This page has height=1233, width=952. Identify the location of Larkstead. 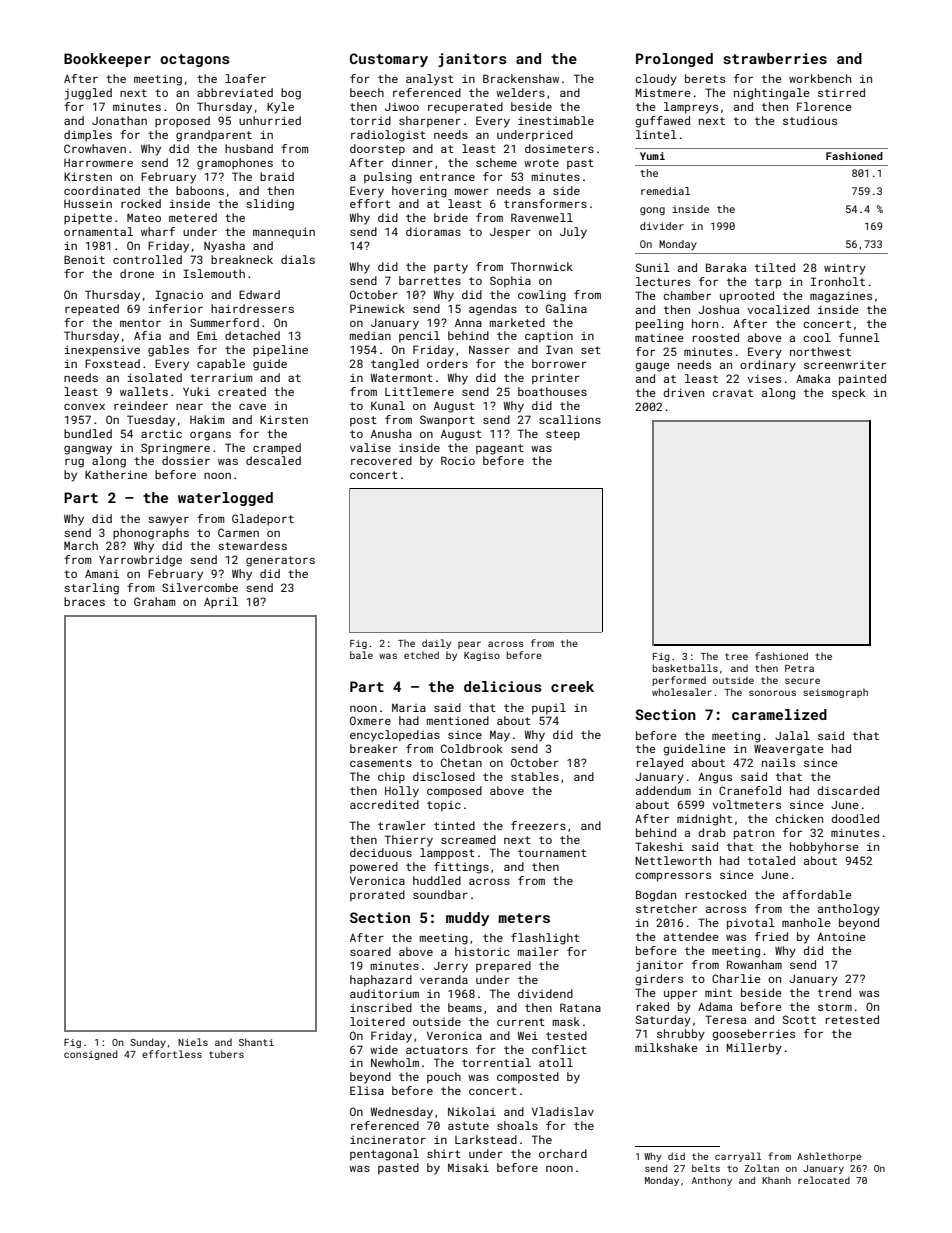
(486, 1139).
